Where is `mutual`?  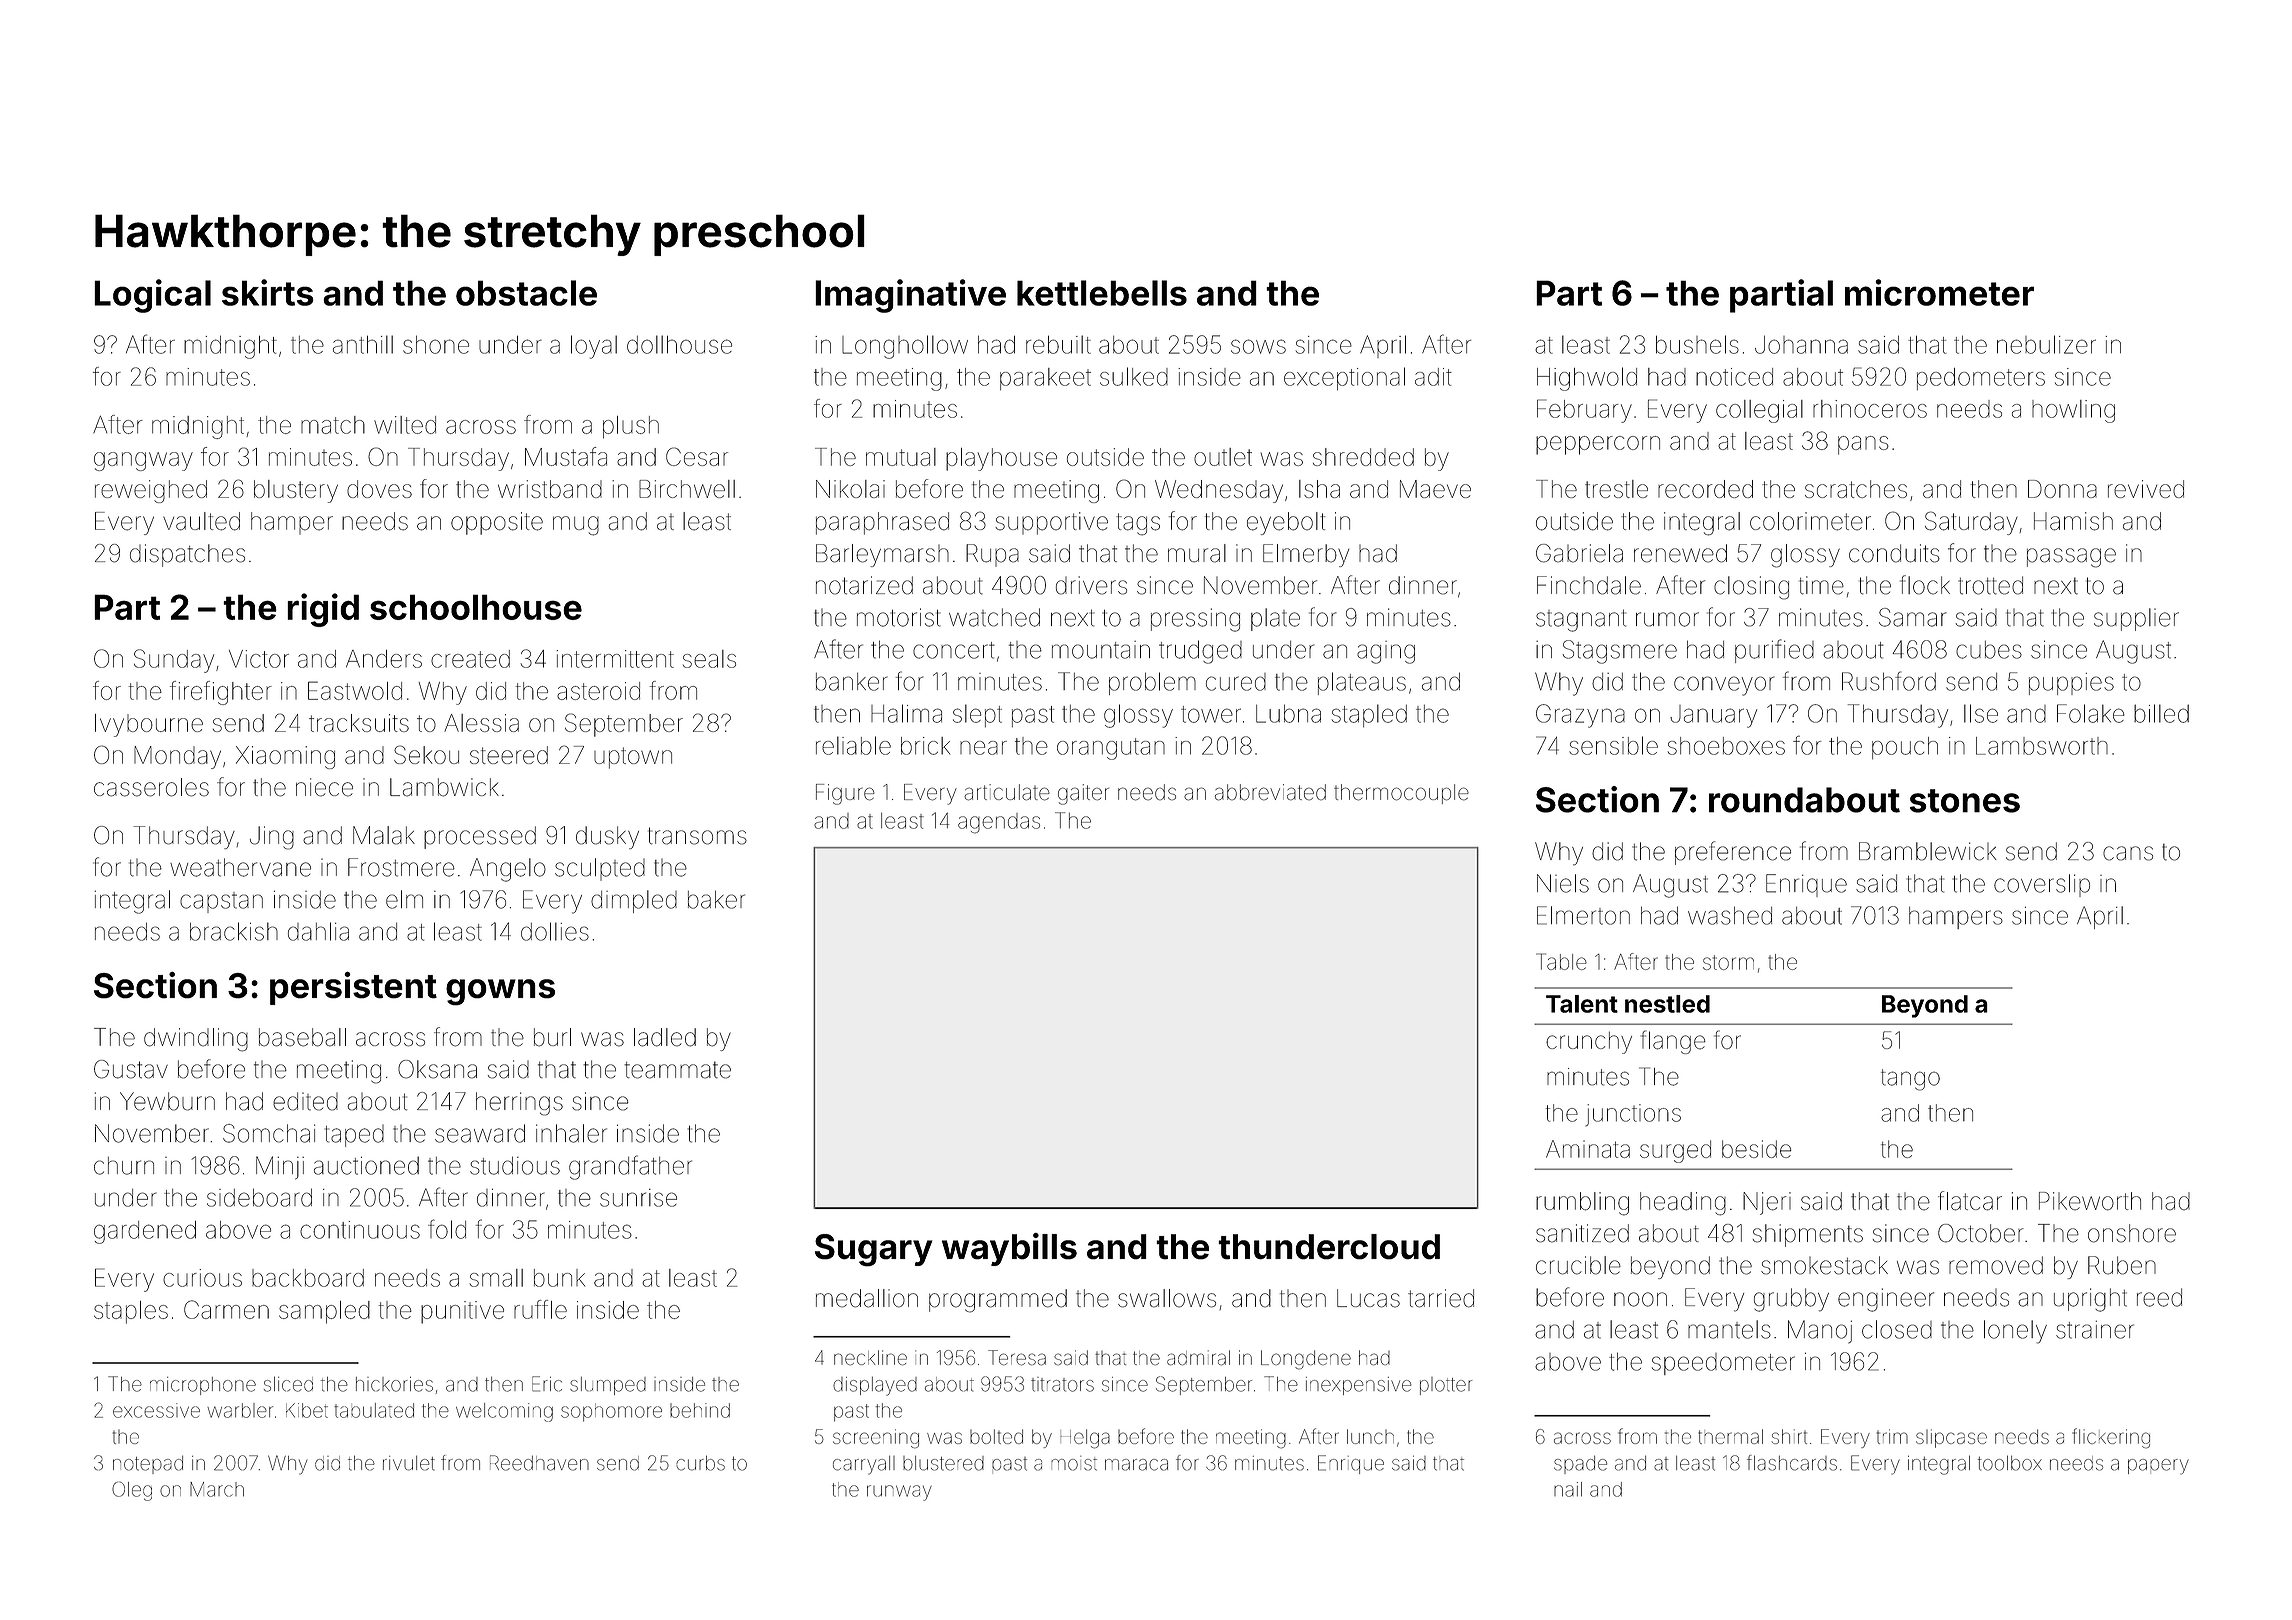
mutual is located at coordinates (901, 457).
